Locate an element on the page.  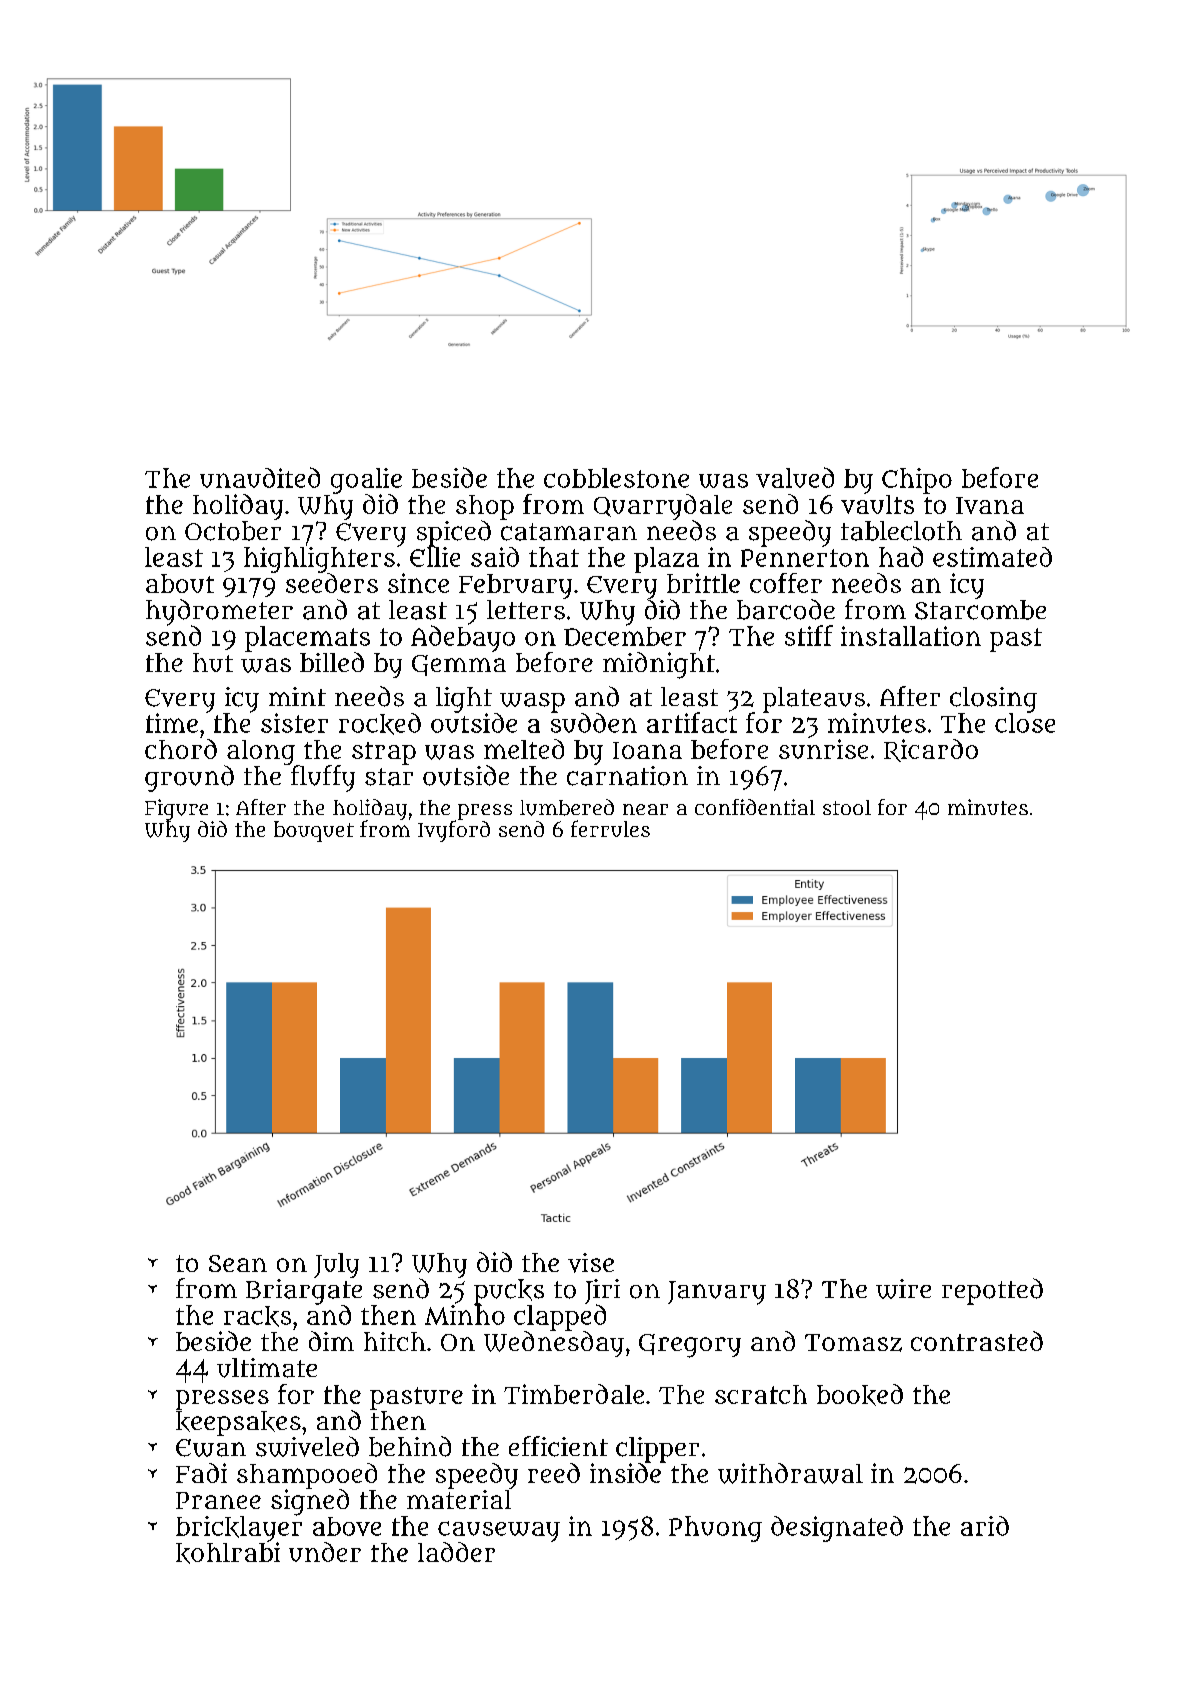
sudden is located at coordinates (594, 722).
